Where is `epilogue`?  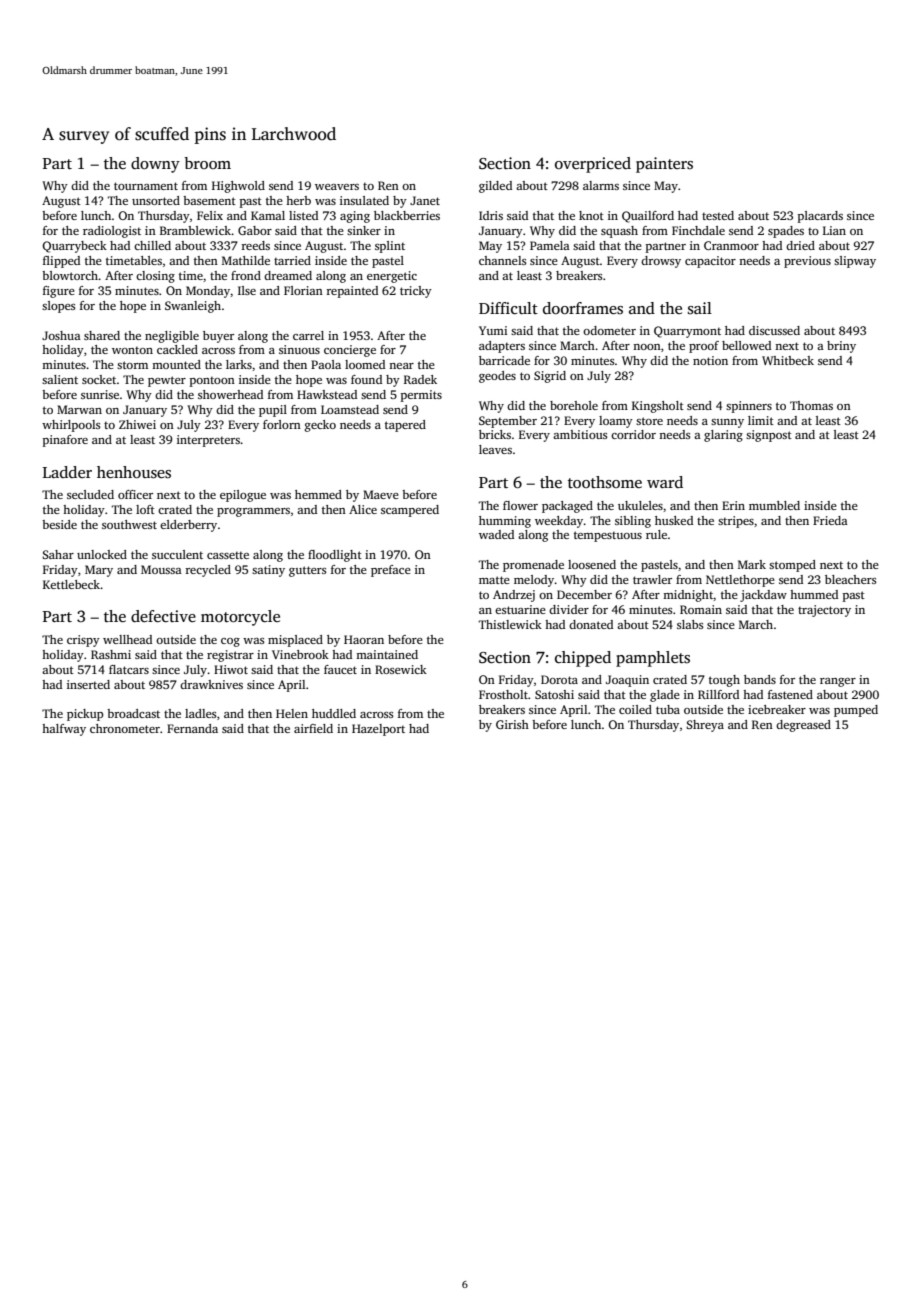
epilogue is located at coordinates (243, 496).
